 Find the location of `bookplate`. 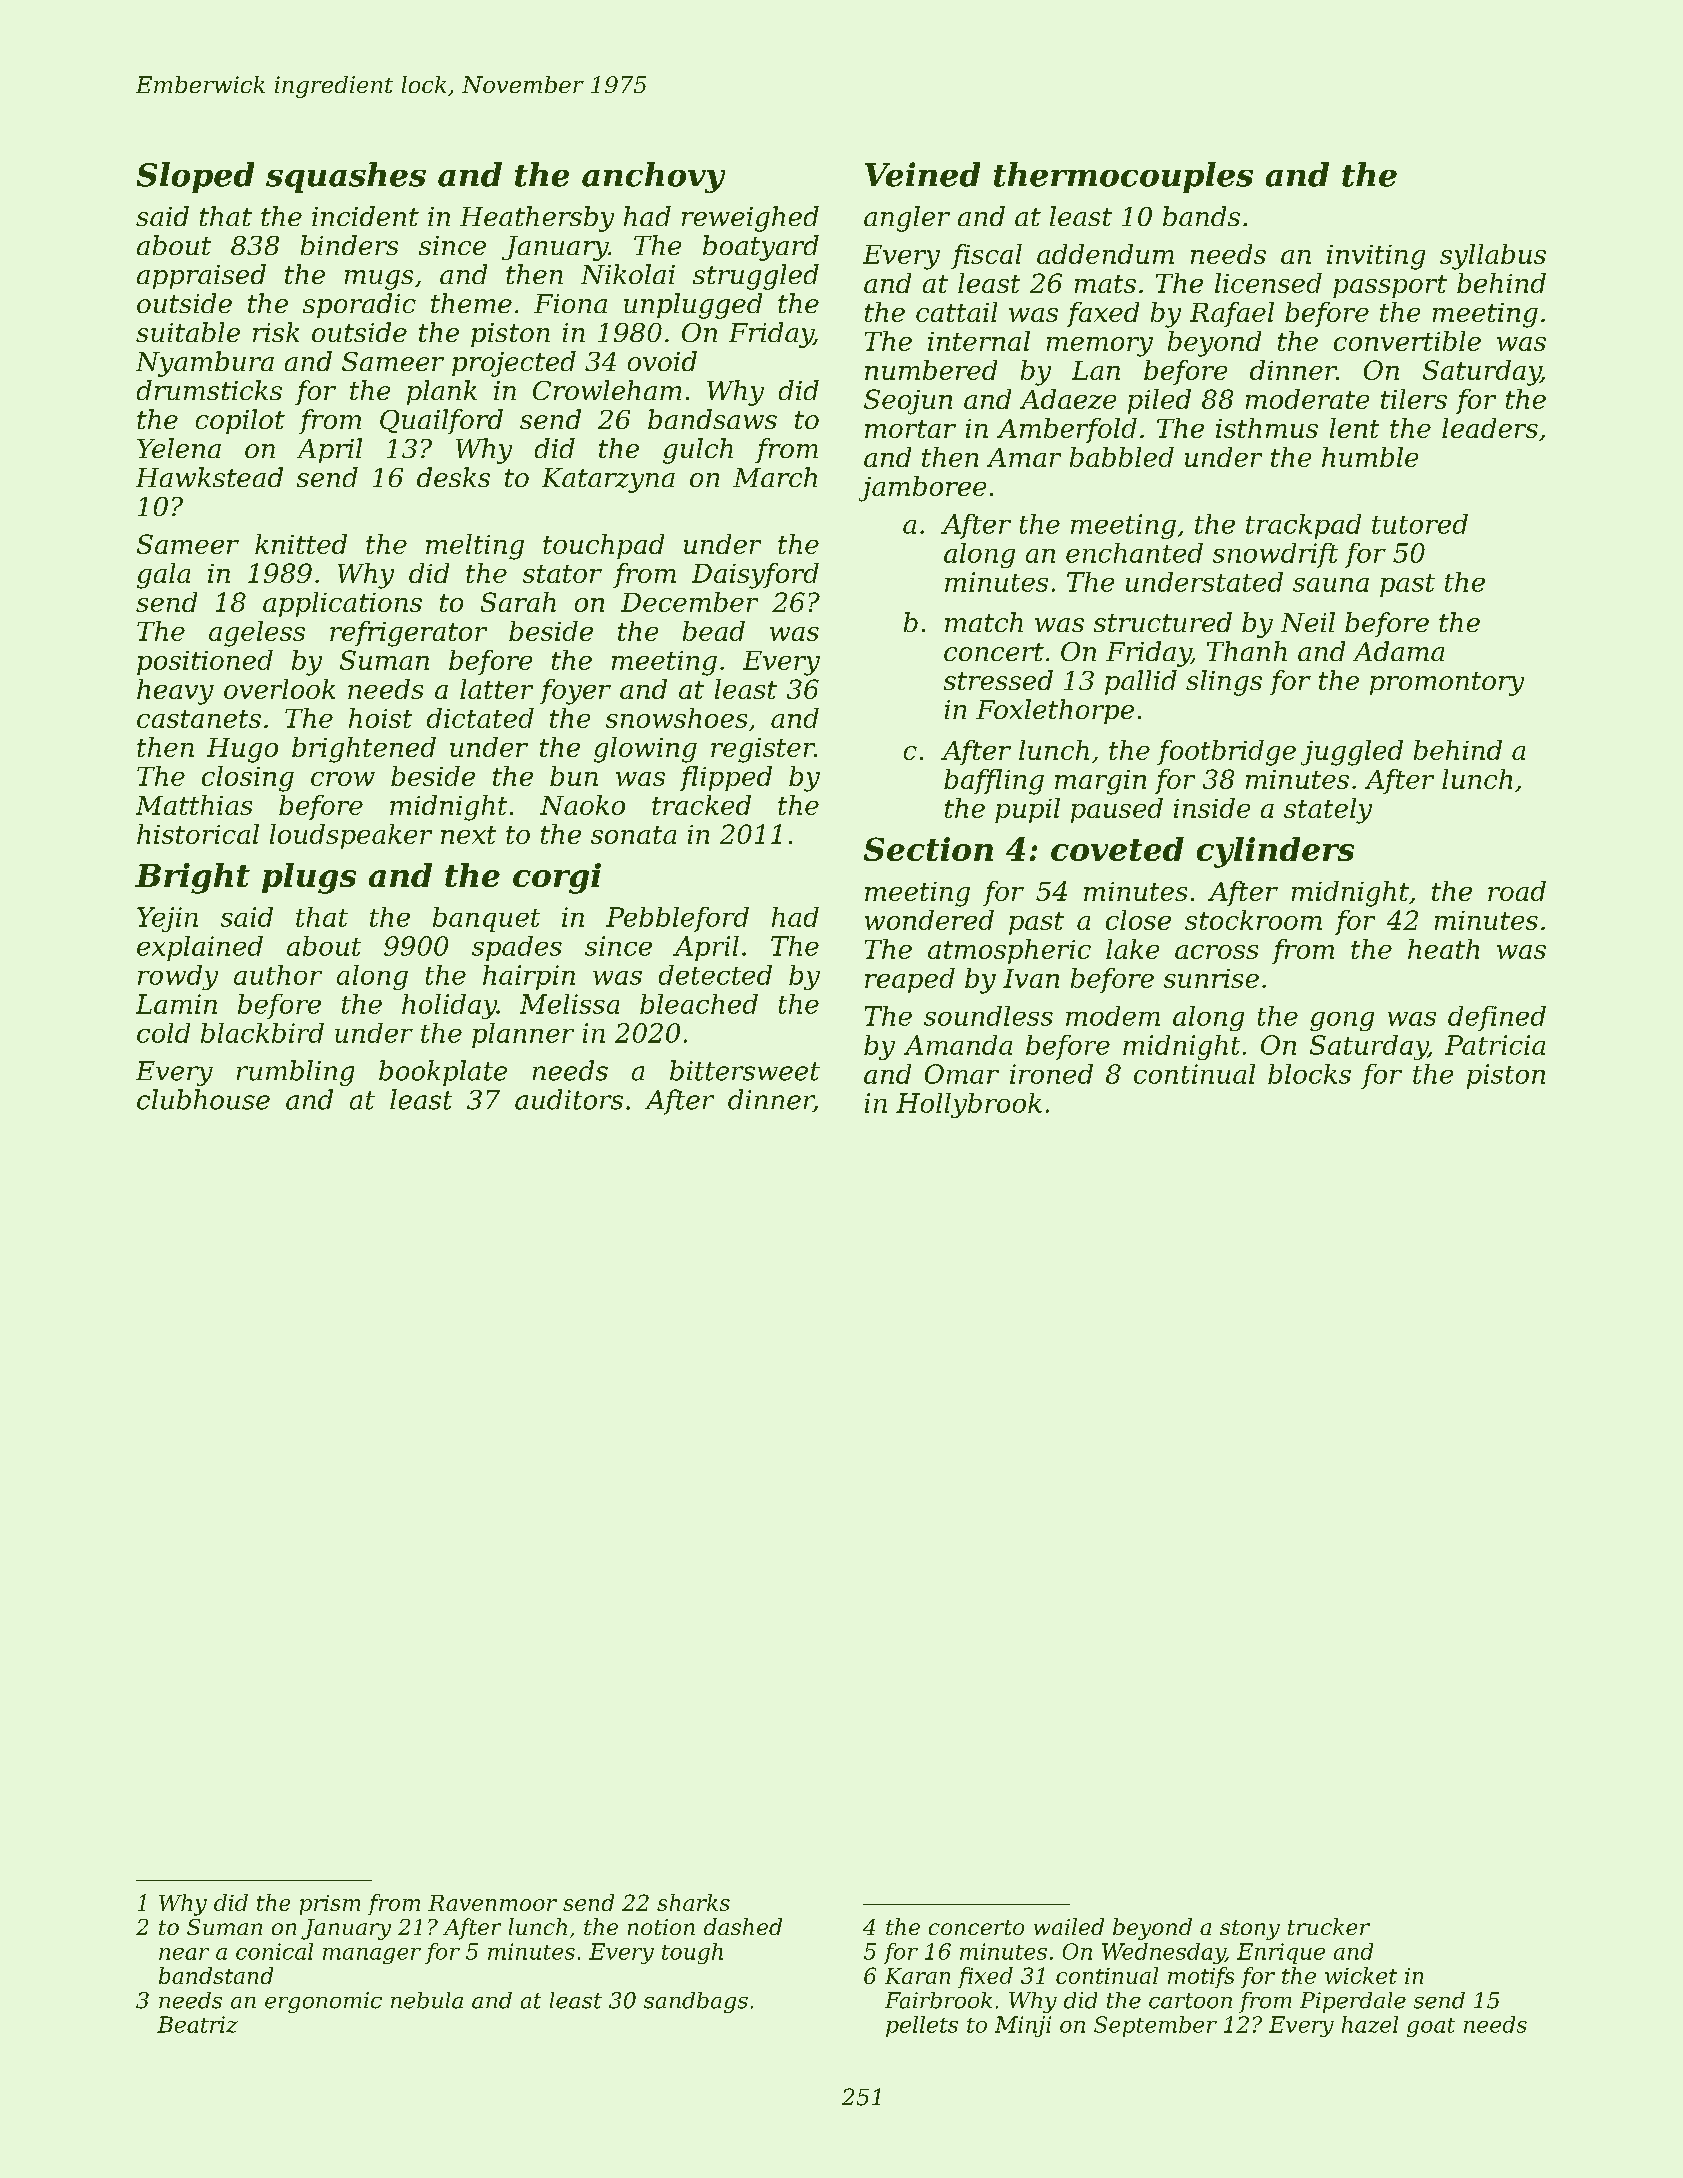

bookplate is located at coordinates (443, 1073).
